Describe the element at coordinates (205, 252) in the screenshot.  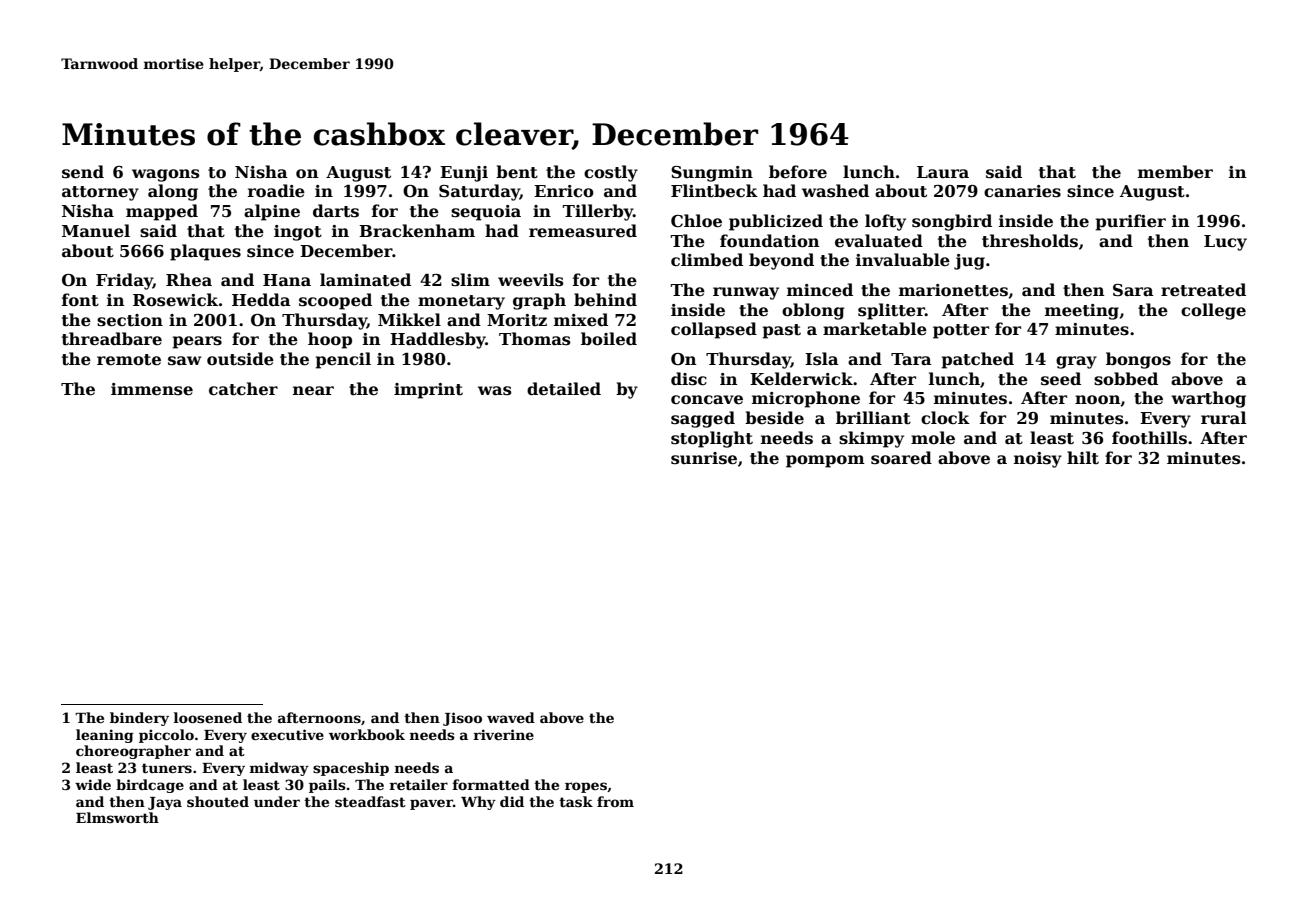
I see `plaques` at that location.
